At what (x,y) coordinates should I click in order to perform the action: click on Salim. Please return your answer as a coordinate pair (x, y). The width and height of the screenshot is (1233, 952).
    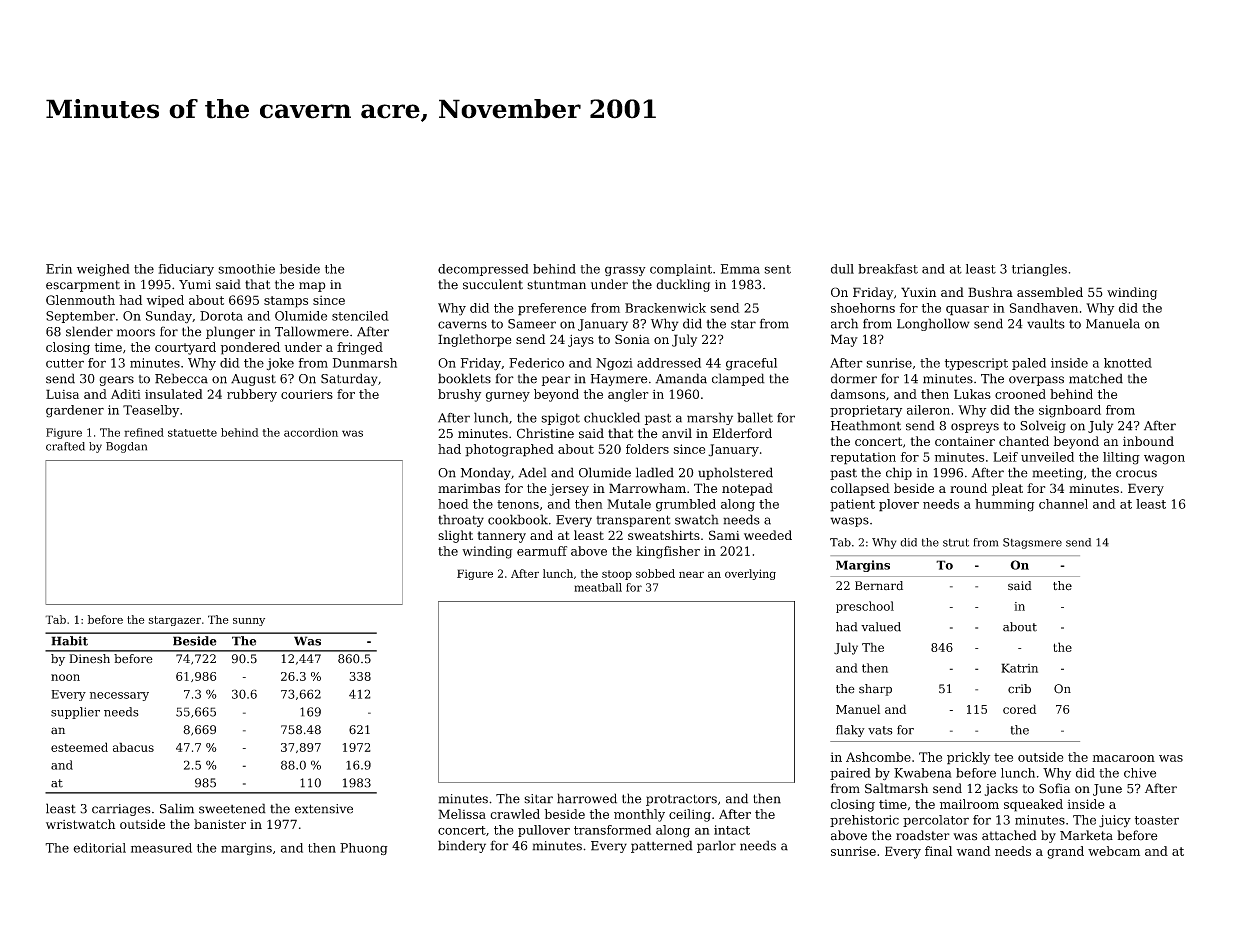
    Looking at the image, I should click on (177, 808).
